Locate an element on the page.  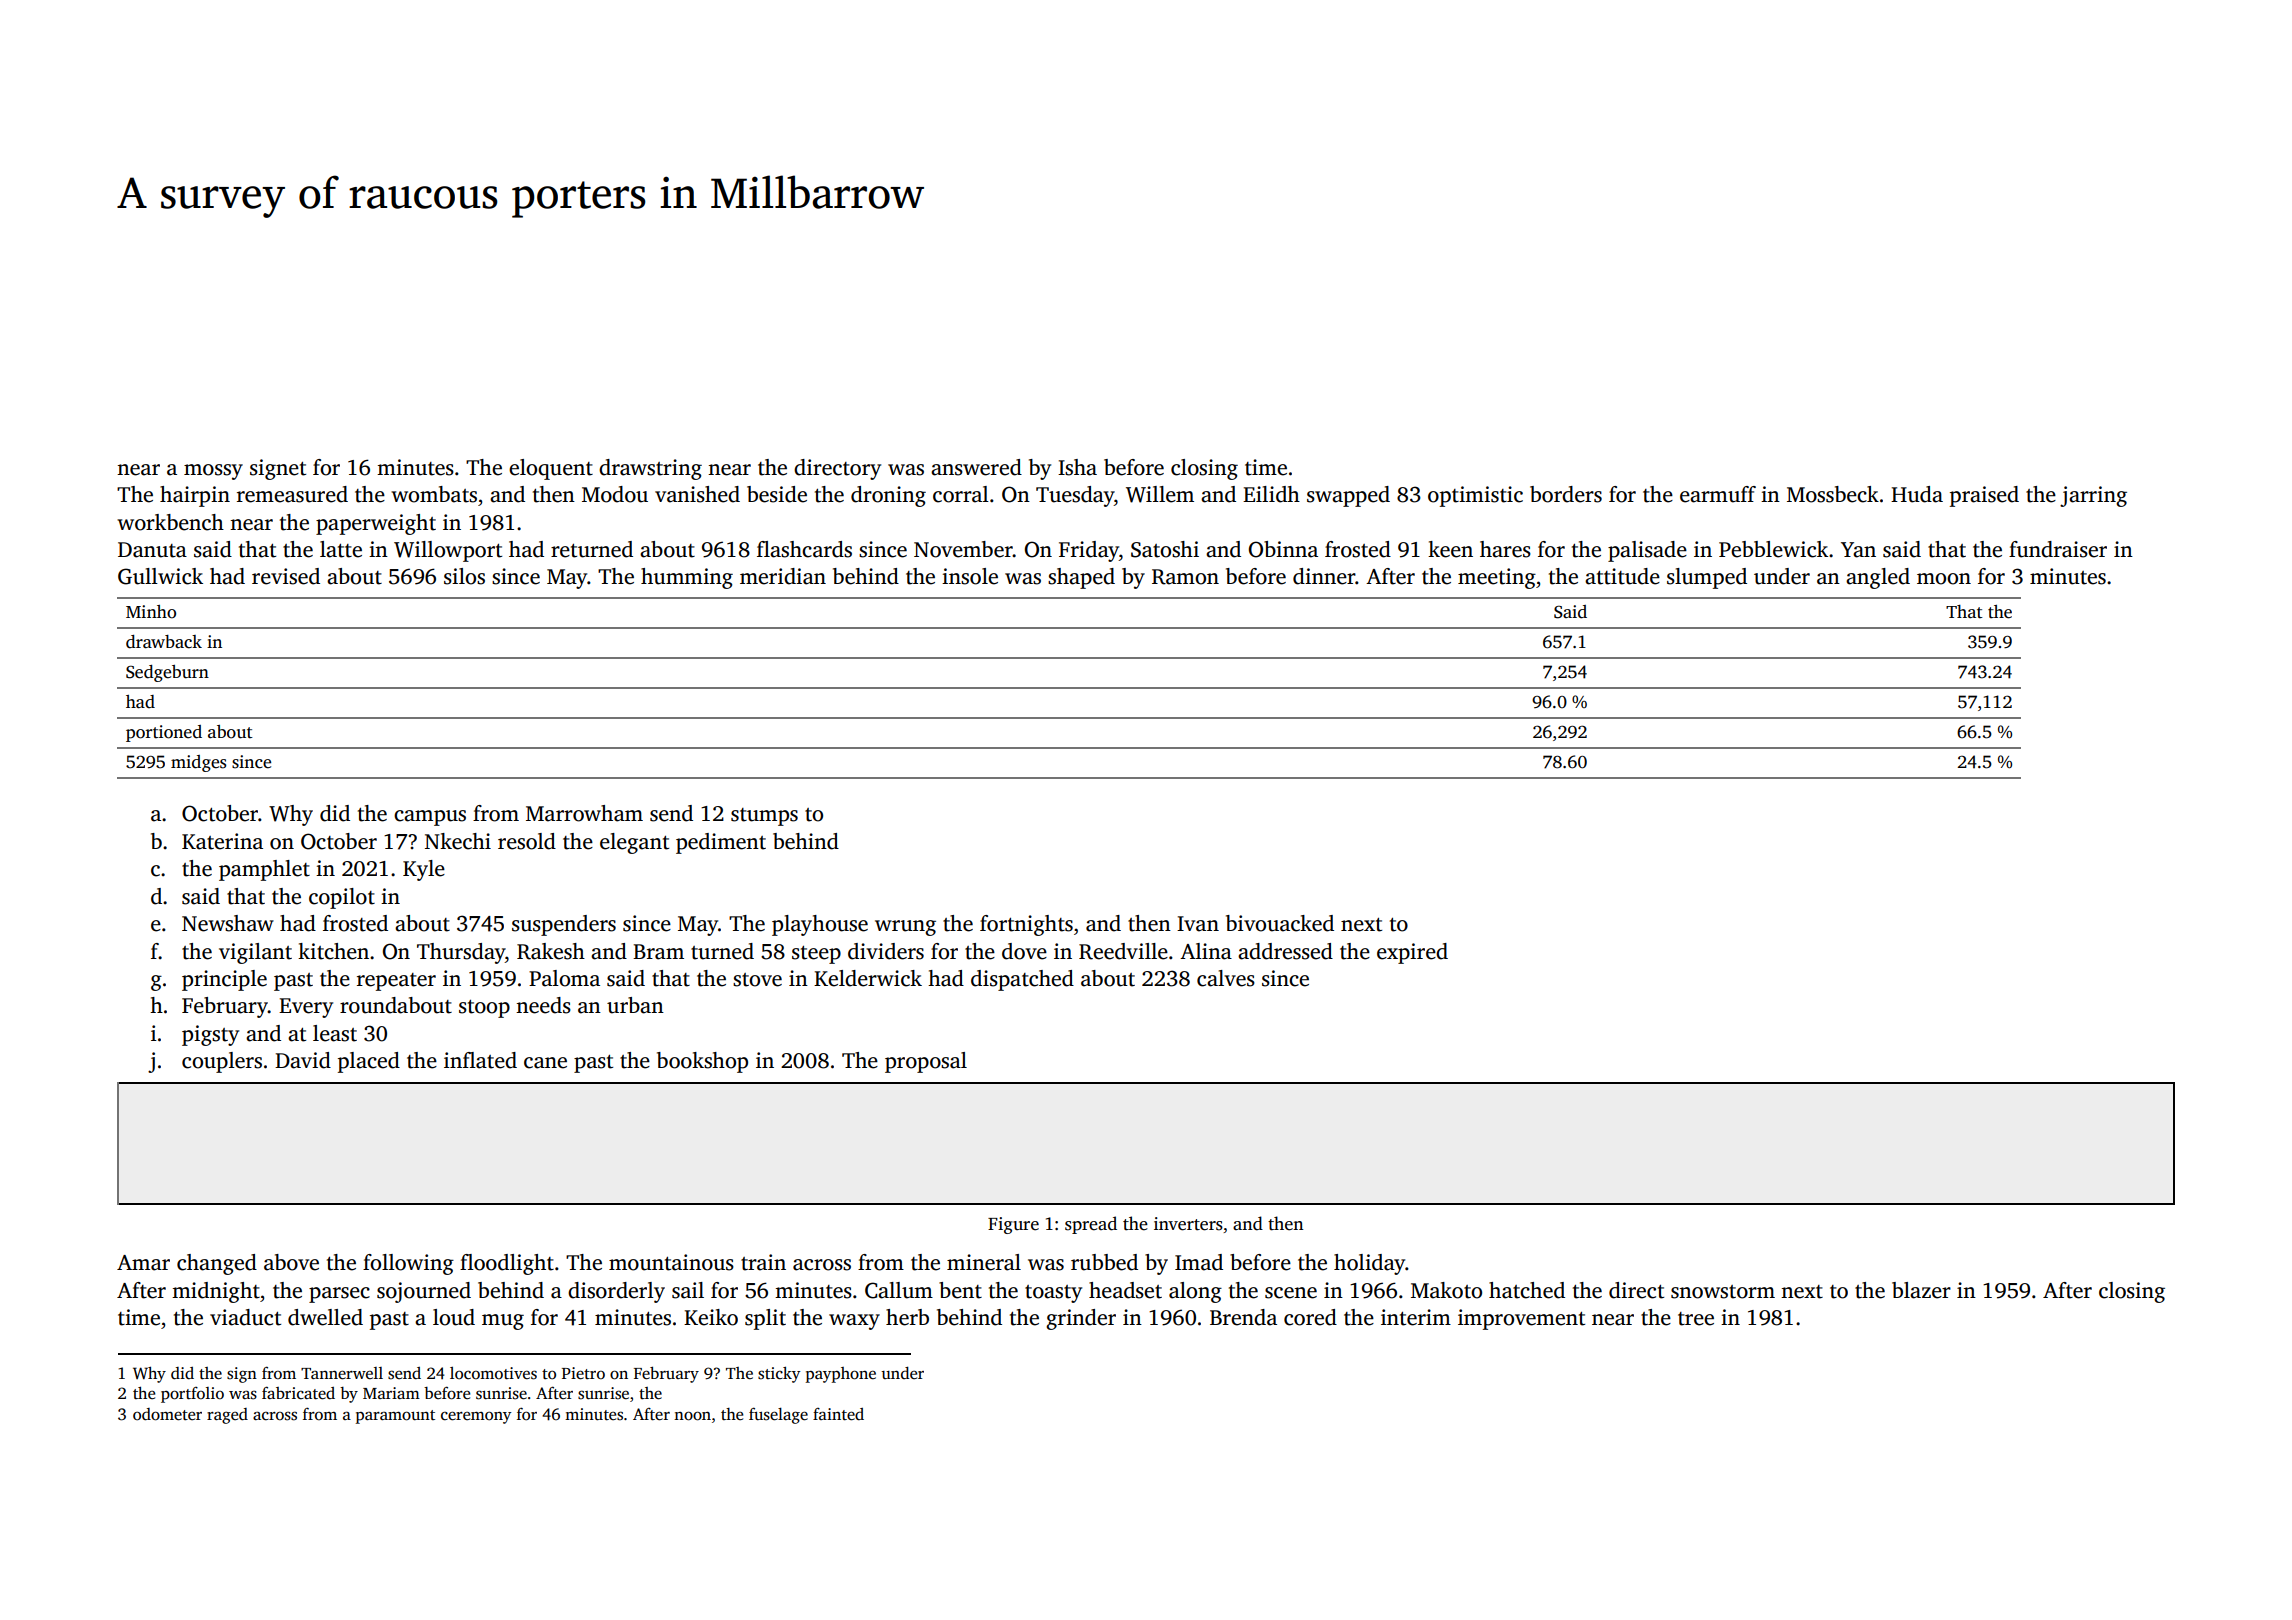
inverters is located at coordinates (1188, 1224).
